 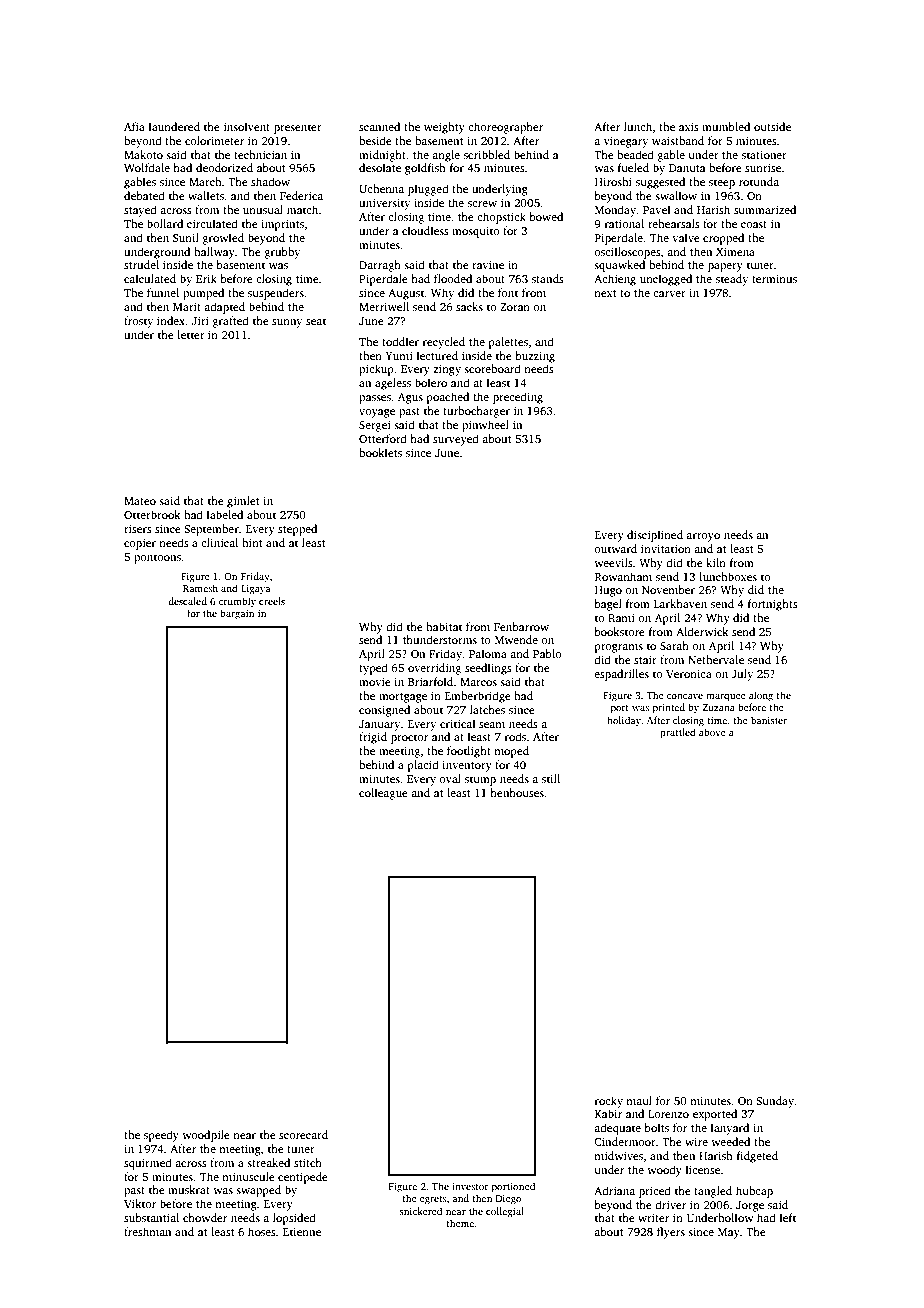 I want to click on summarized, so click(x=765, y=209).
